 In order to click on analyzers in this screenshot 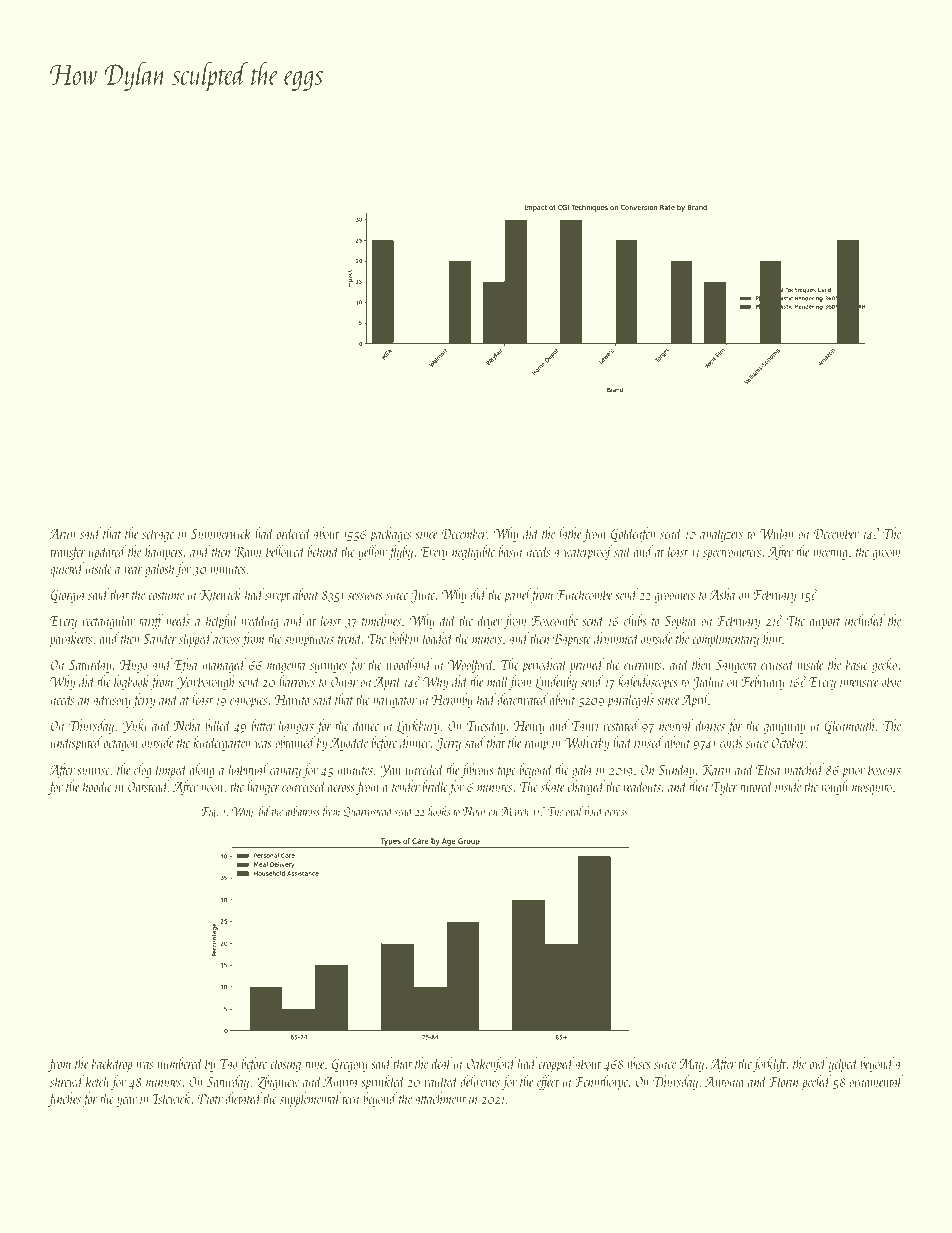, I will do `click(721, 534)`.
